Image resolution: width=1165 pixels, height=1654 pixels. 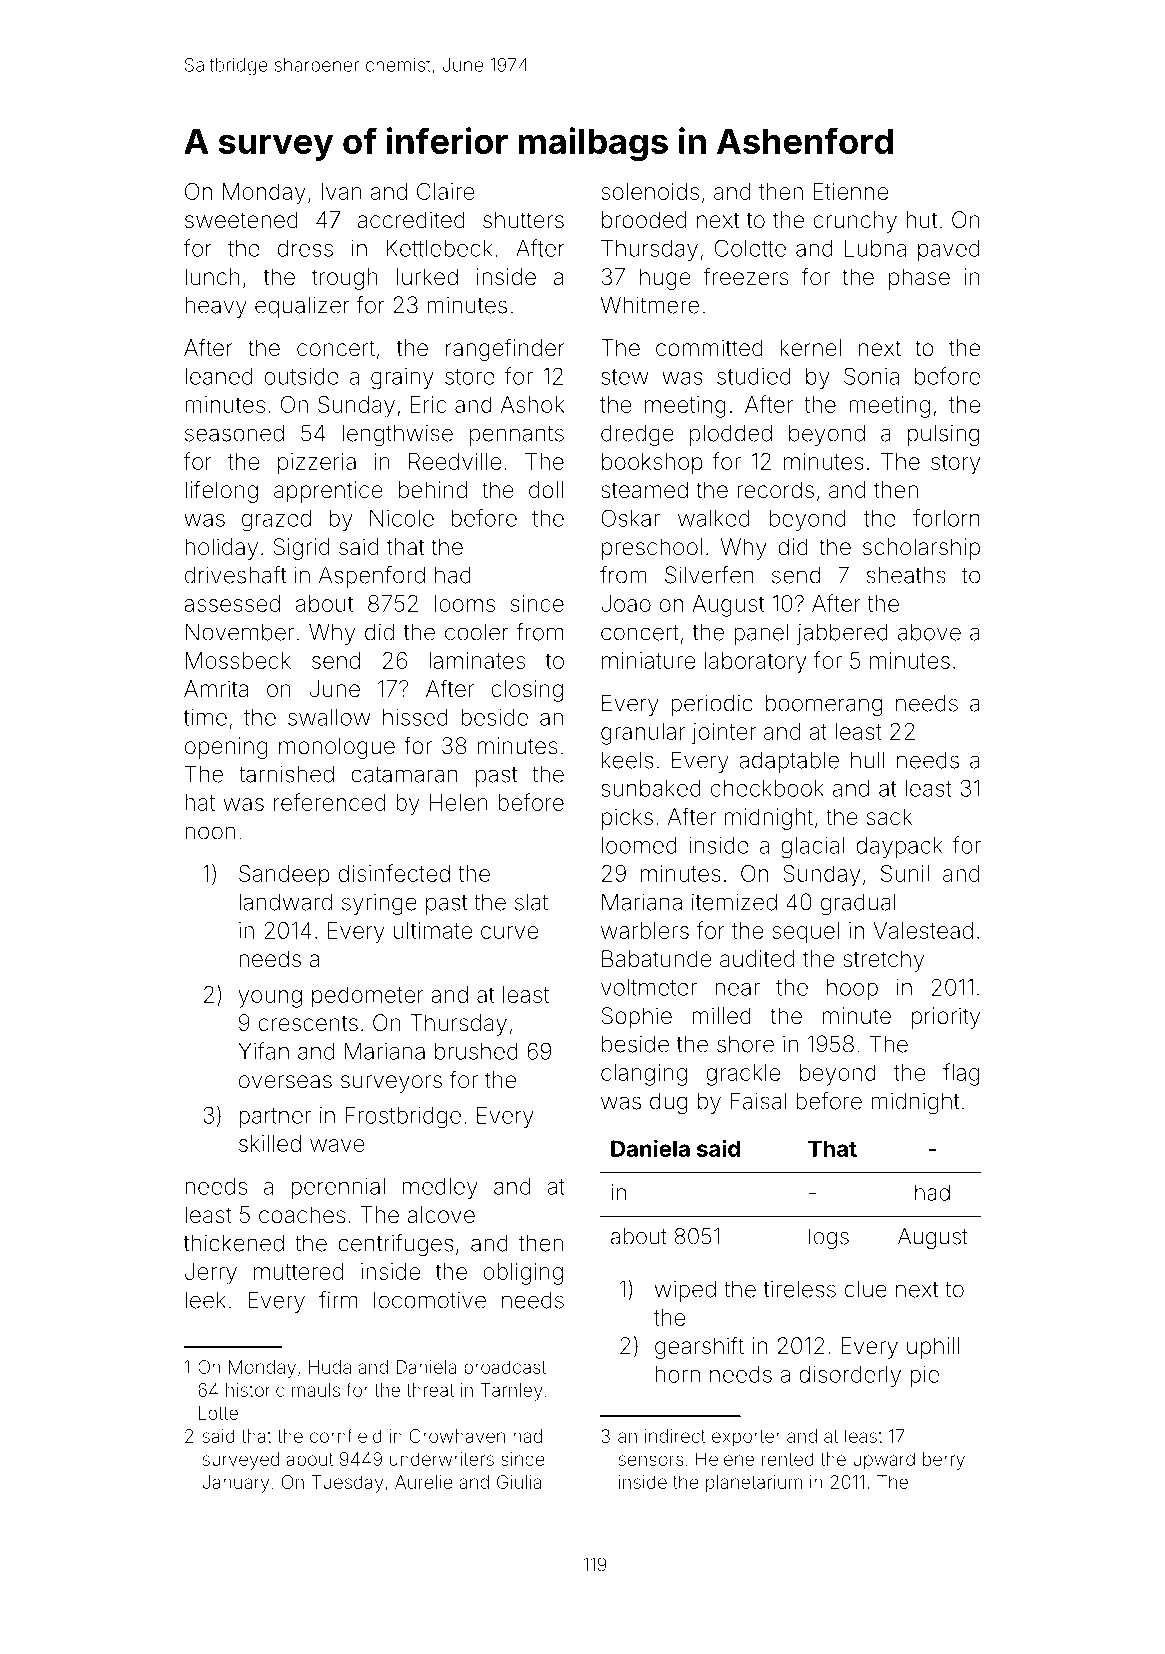 I want to click on shutters, so click(x=523, y=220).
